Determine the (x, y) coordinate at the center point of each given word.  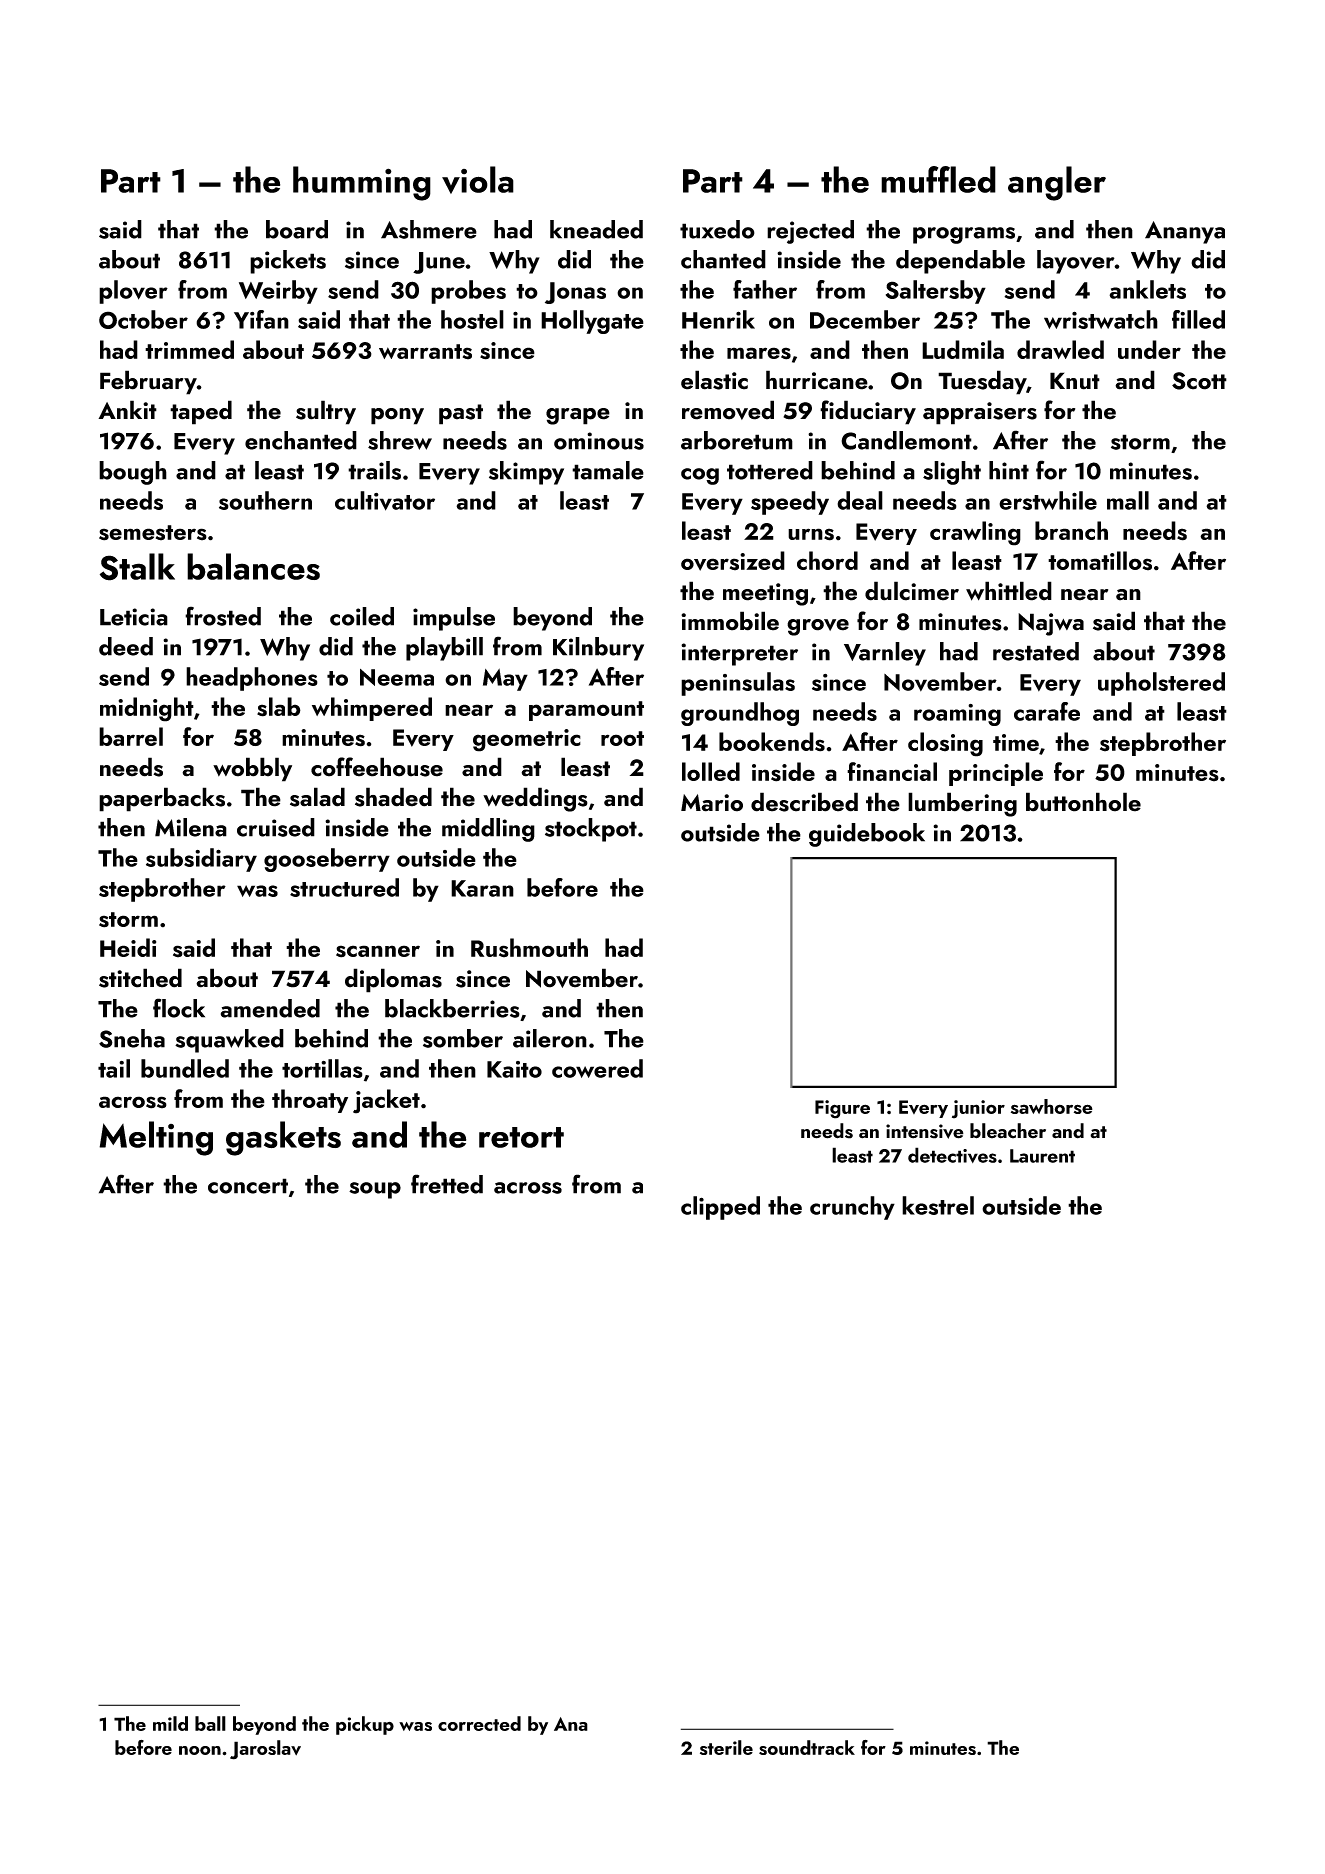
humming (362, 183)
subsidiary (201, 860)
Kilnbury (598, 649)
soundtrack (807, 1747)
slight (952, 473)
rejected (810, 232)
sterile (726, 1747)
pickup (365, 1725)
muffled (938, 179)
